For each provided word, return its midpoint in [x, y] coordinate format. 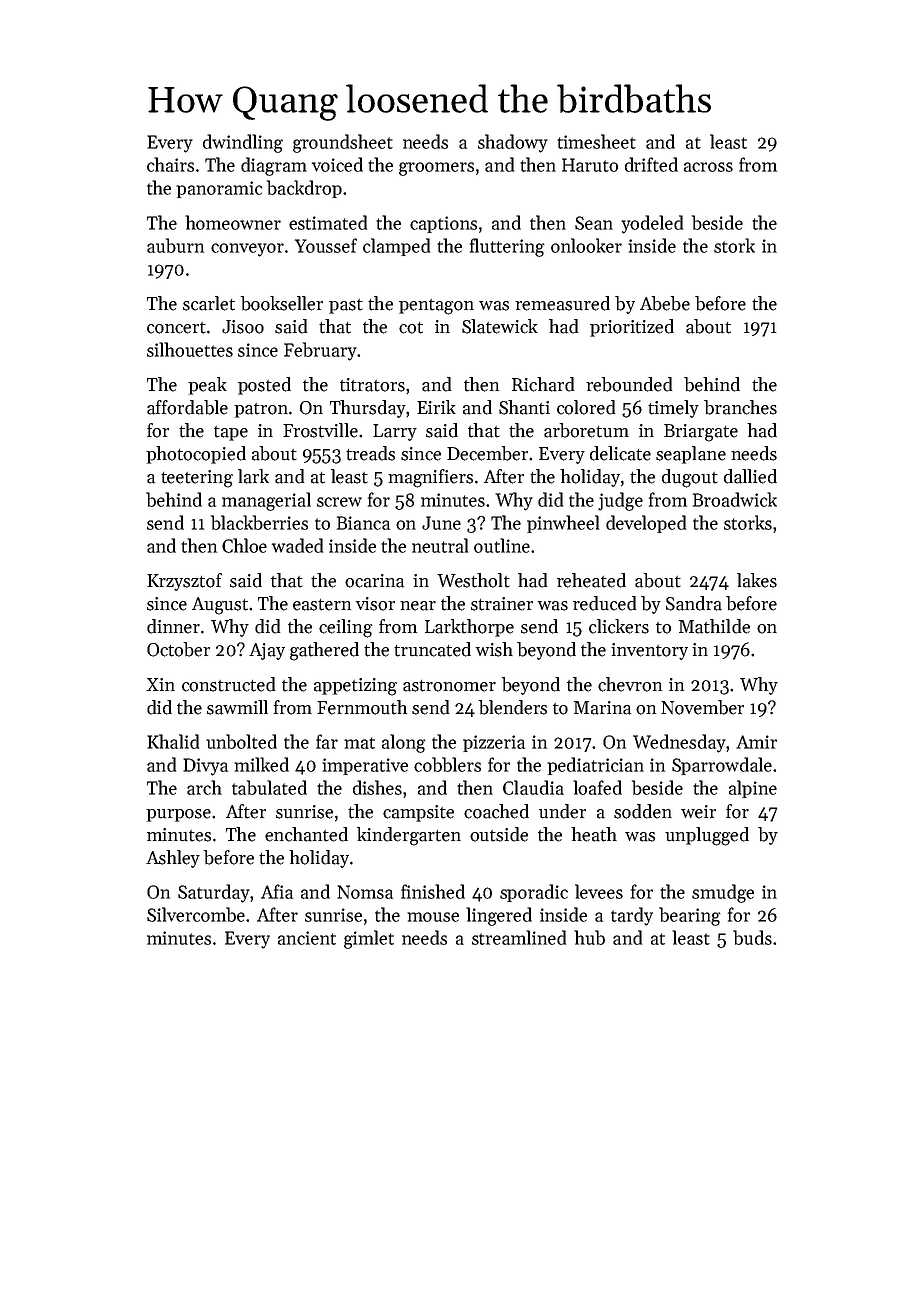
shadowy [513, 143]
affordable [187, 407]
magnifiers [430, 478]
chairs [170, 164]
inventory [649, 651]
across [708, 167]
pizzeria [494, 743]
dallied [750, 476]
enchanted [306, 834]
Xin [160, 684]
